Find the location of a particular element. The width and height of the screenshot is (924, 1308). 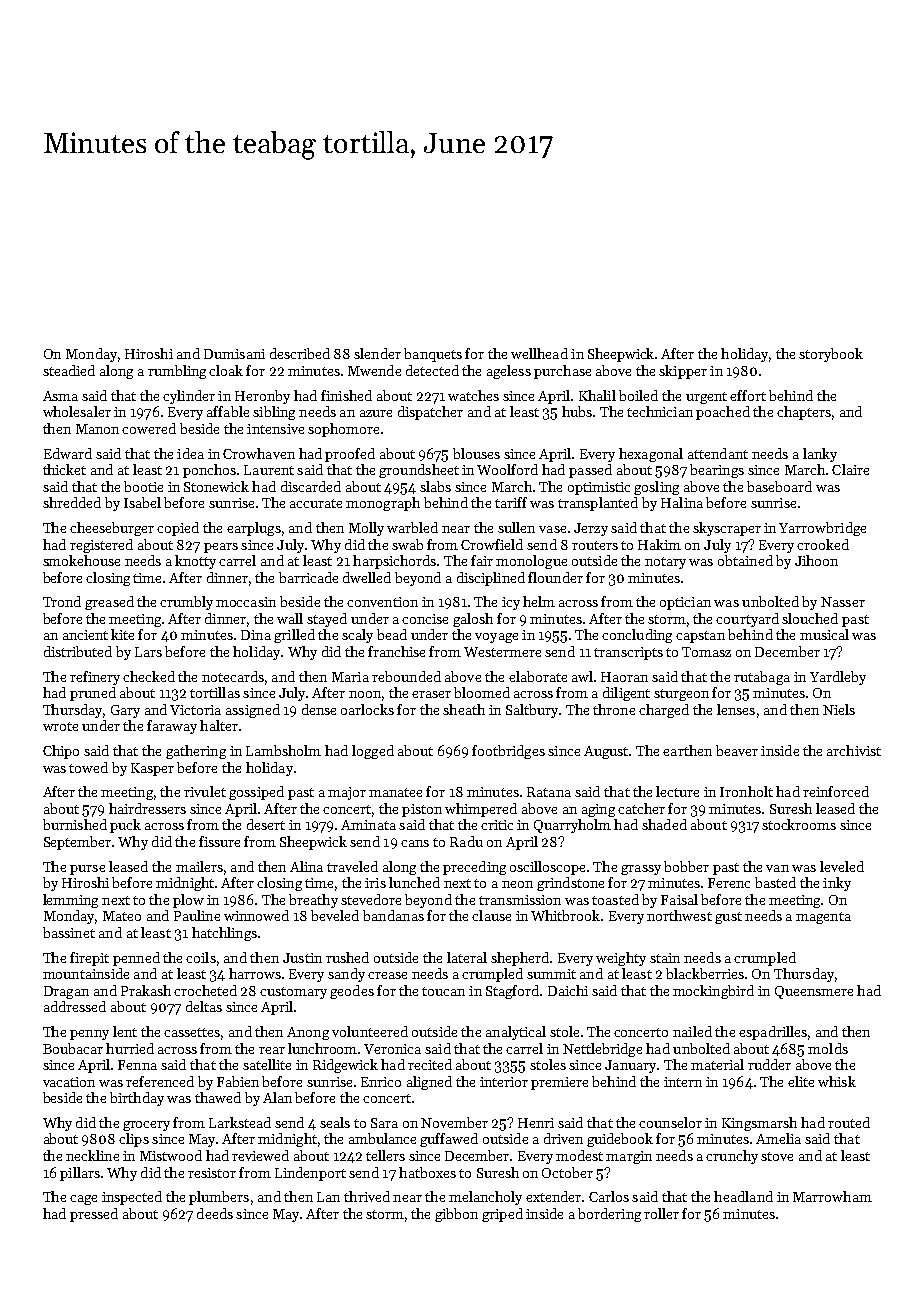

monologue is located at coordinates (531, 562).
